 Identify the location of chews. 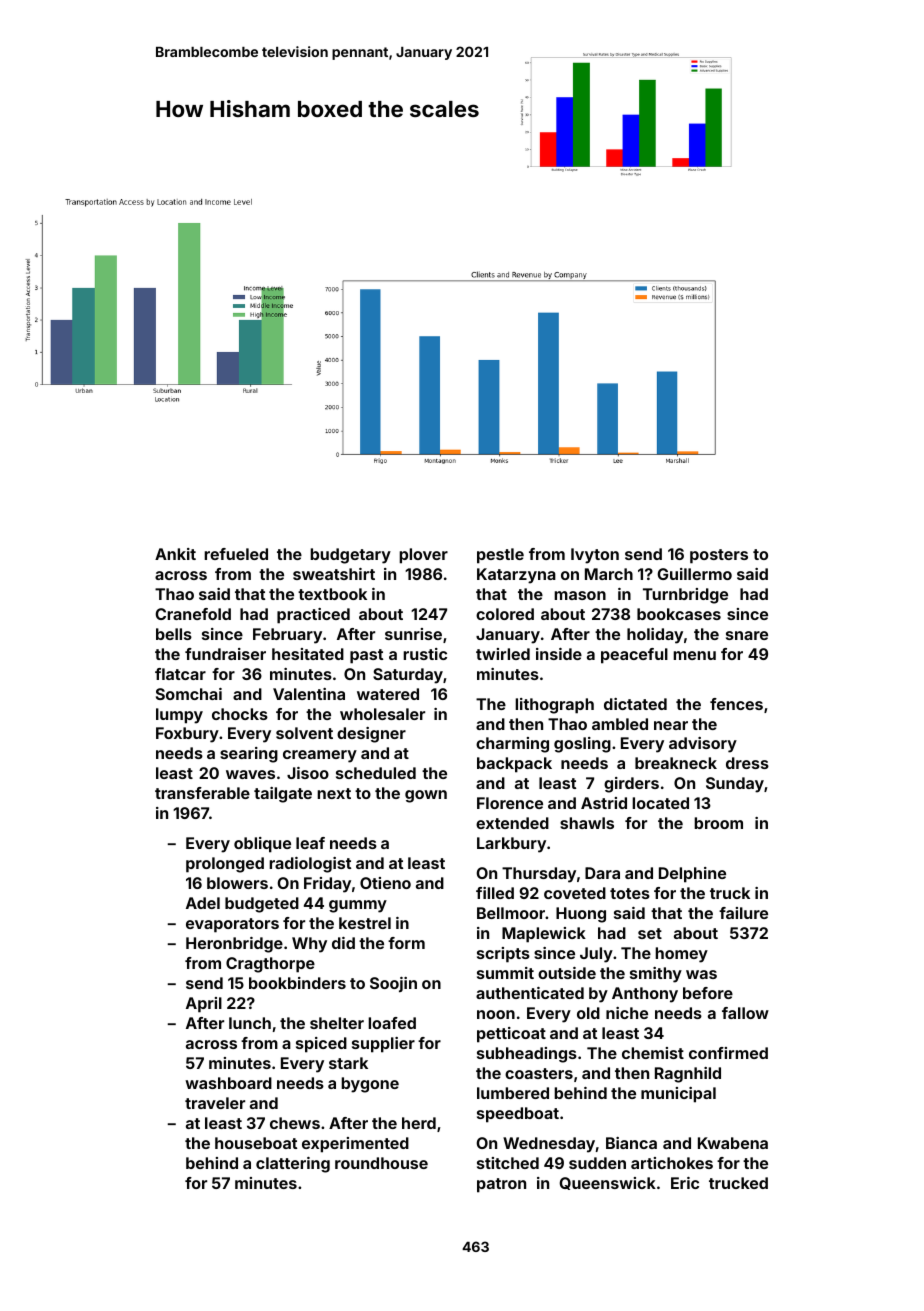
(295, 1123).
